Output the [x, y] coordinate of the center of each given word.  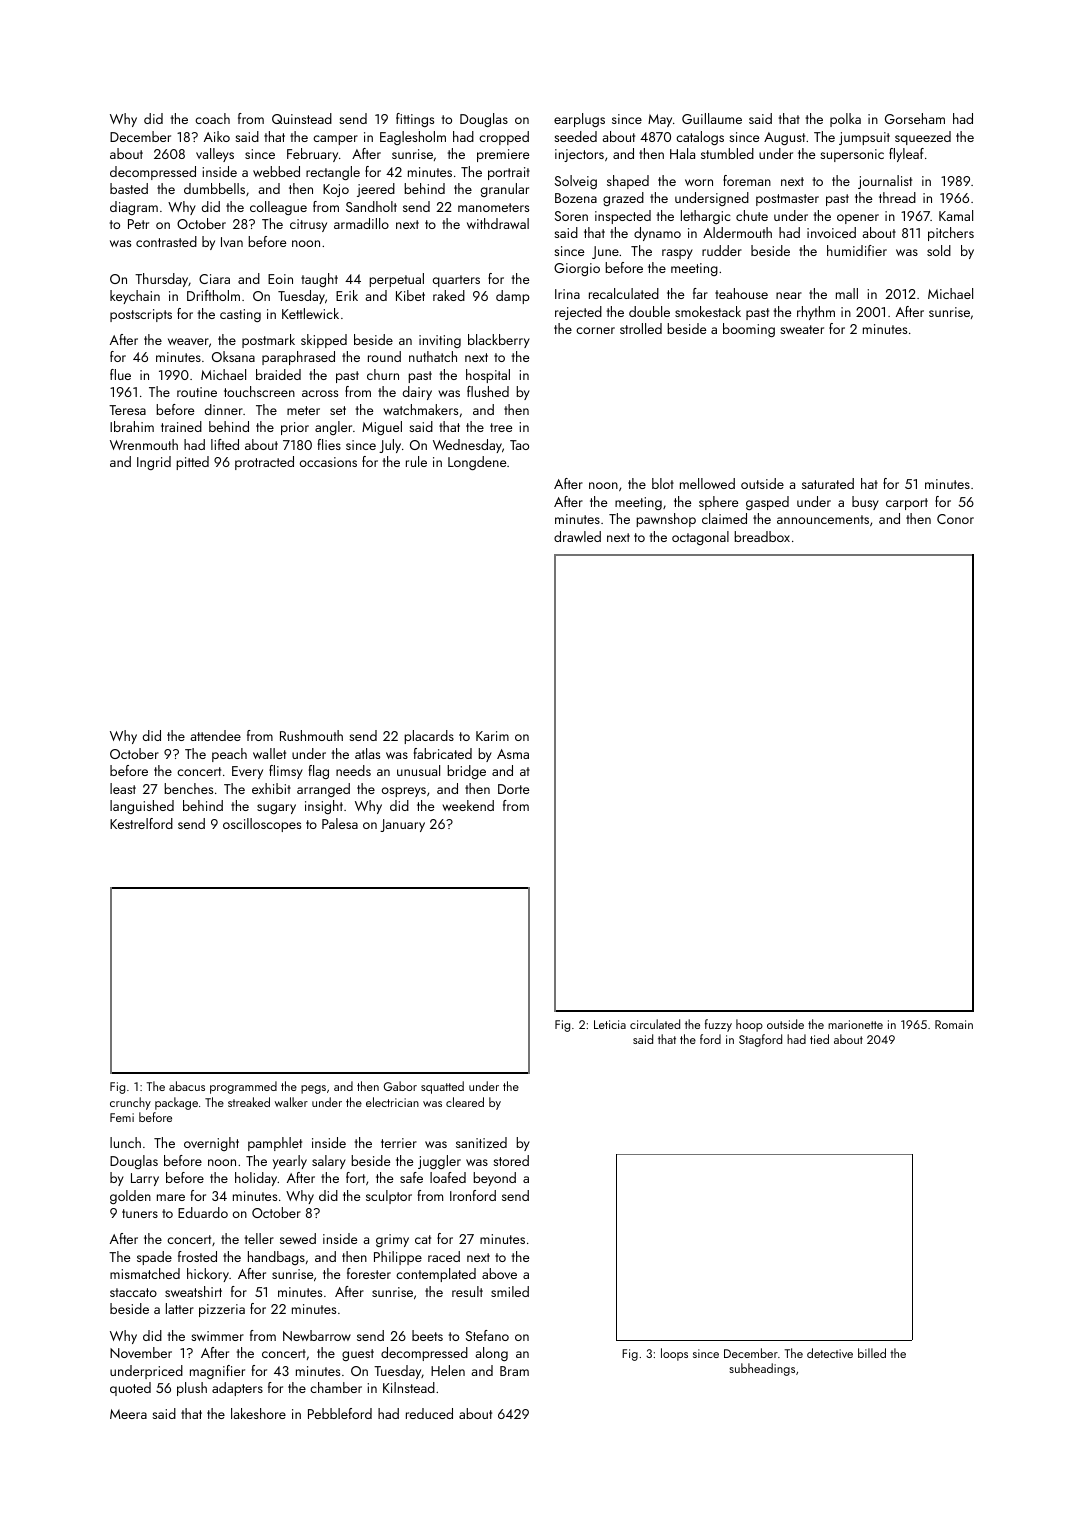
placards [429, 737]
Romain [954, 1024]
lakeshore [258, 1413]
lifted [225, 444]
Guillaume [712, 118]
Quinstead [302, 118]
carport [907, 504]
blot [663, 483]
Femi [122, 1117]
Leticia [610, 1024]
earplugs [579, 120]
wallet [269, 753]
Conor [955, 519]
